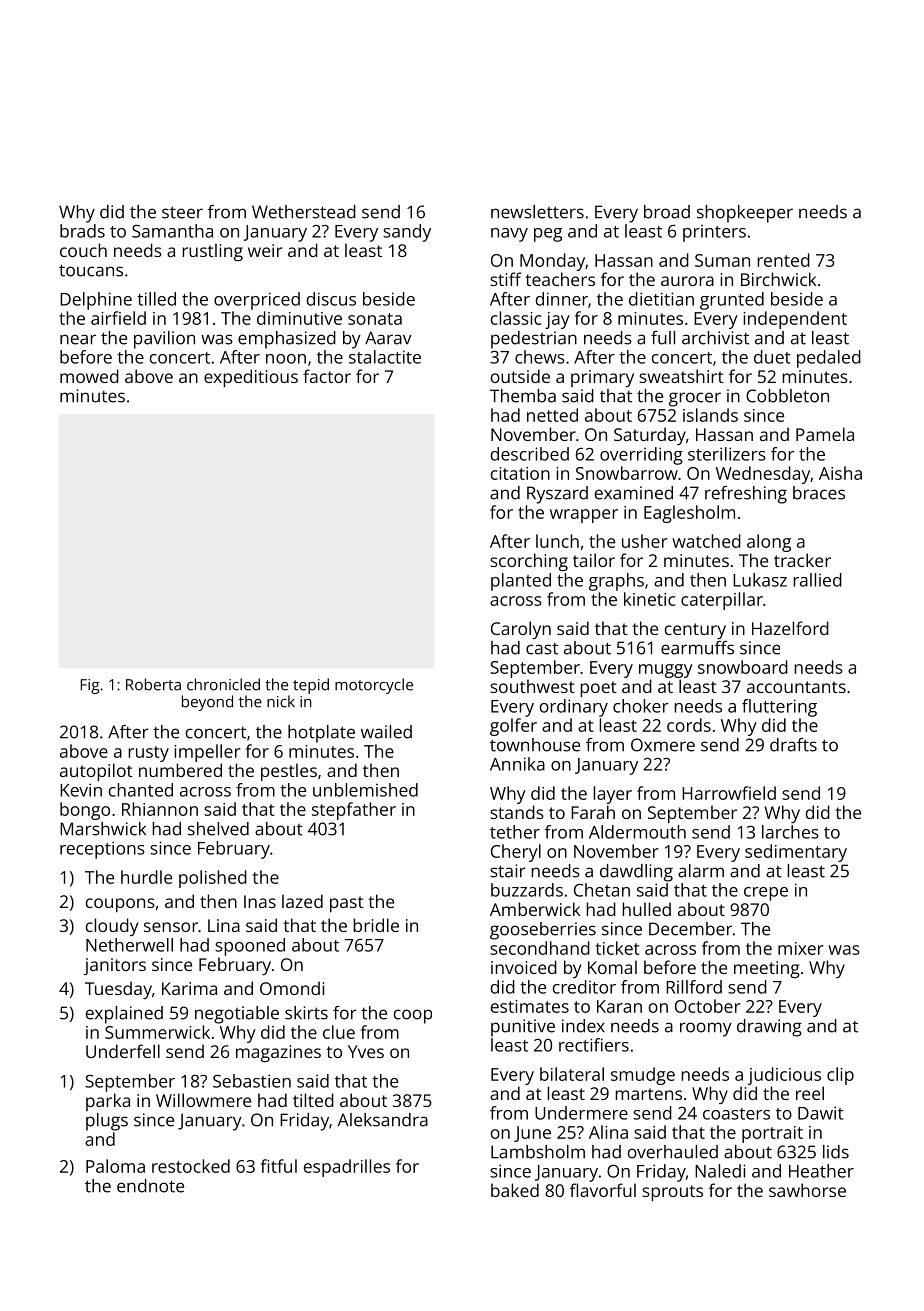  I want to click on newsletters, so click(537, 212).
